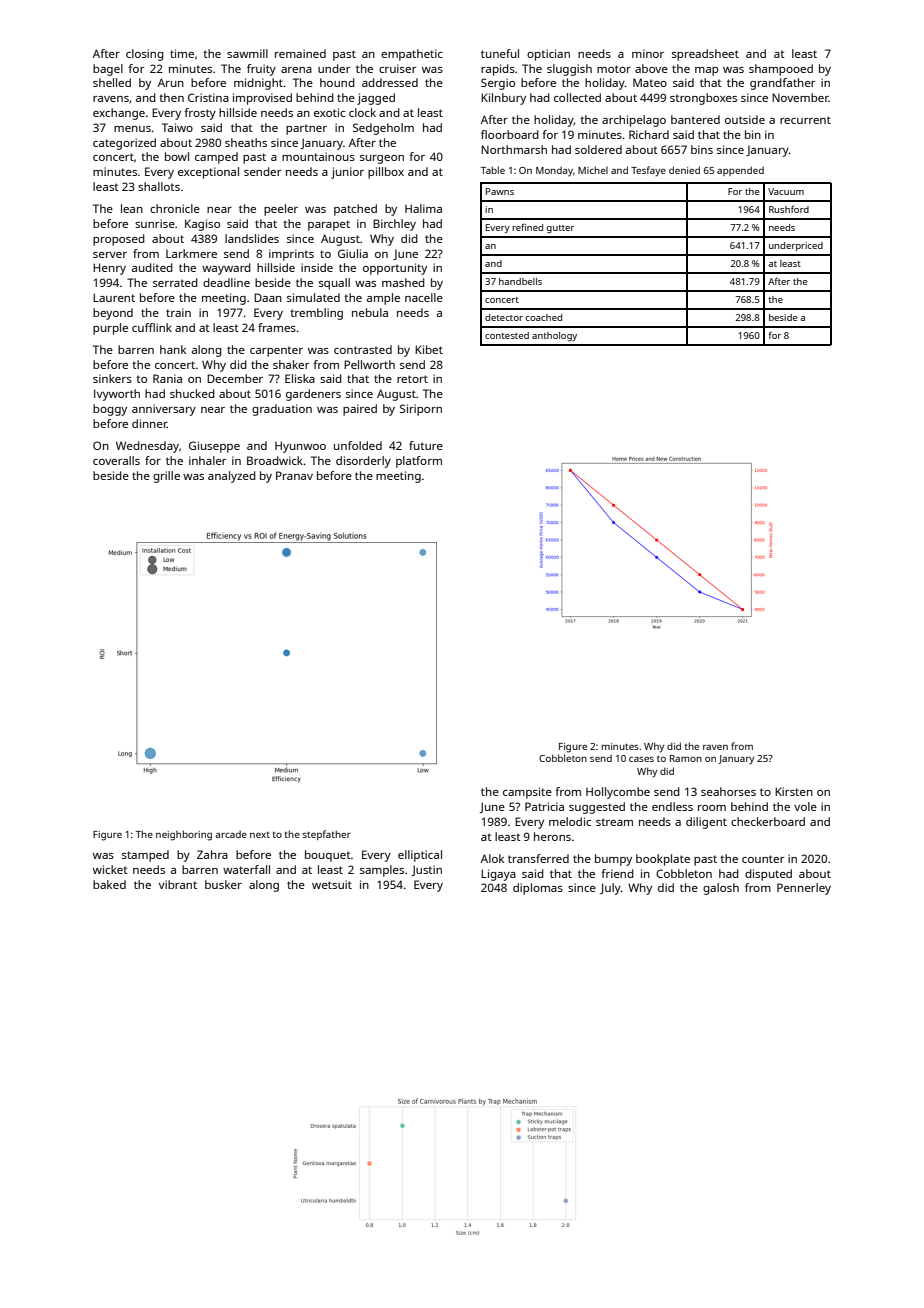  What do you see at coordinates (641, 759) in the screenshot?
I see `cases` at bounding box center [641, 759].
